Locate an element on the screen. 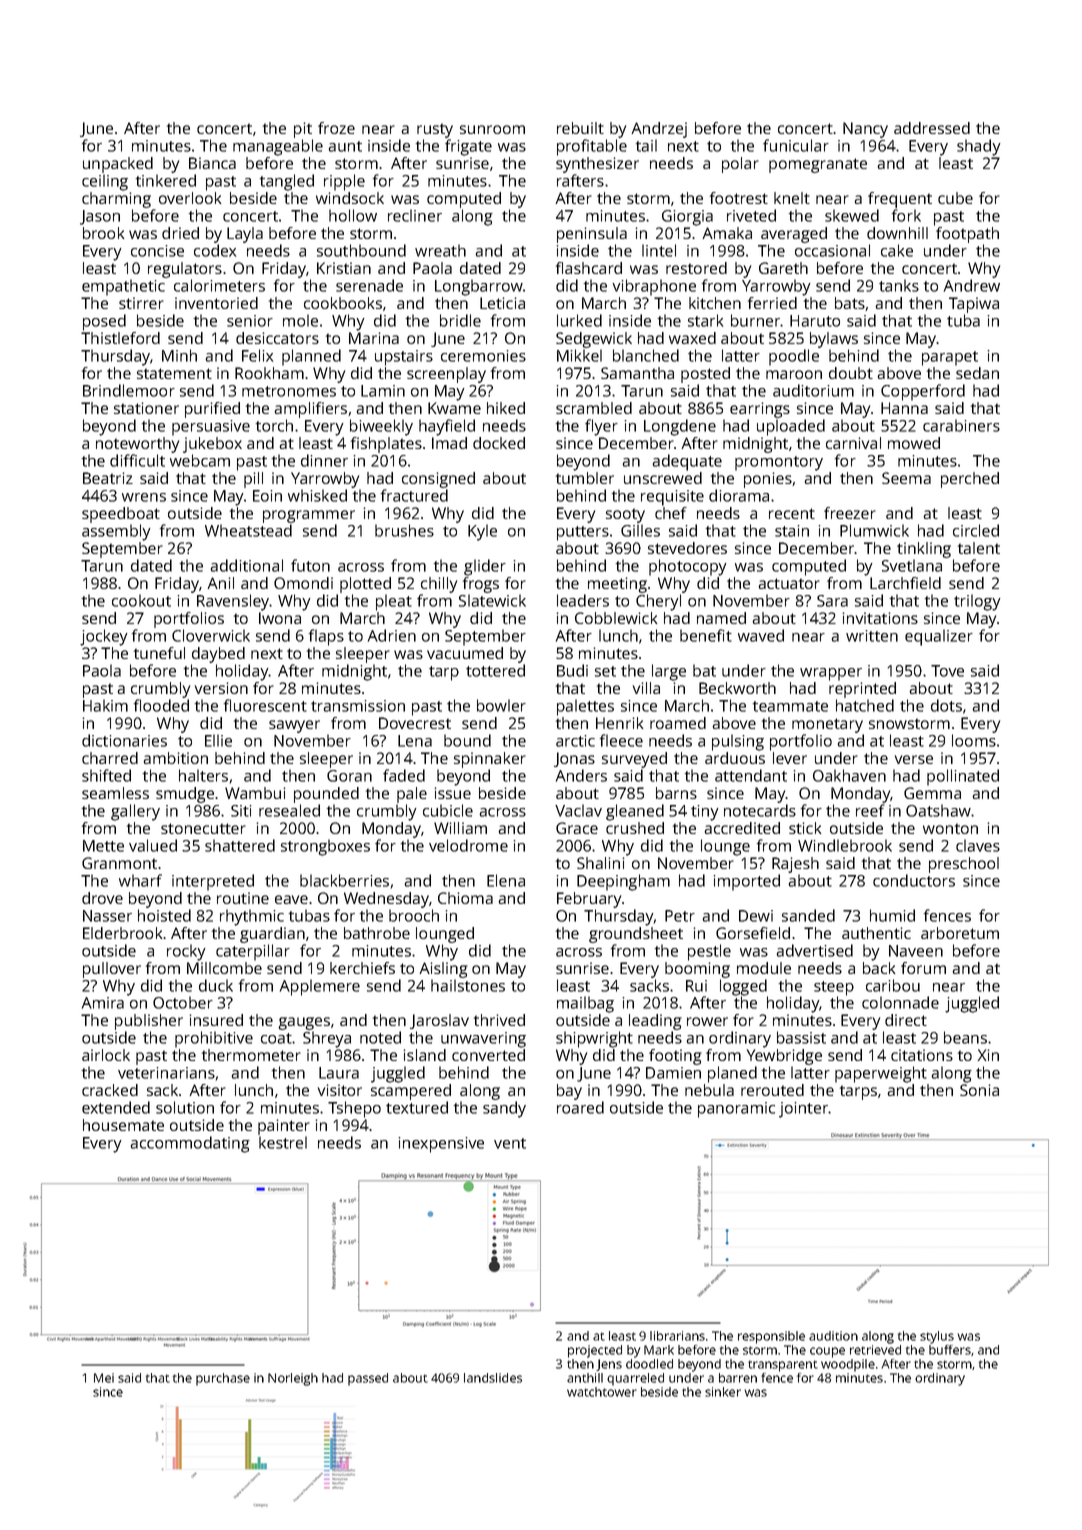  regulators is located at coordinates (185, 270).
